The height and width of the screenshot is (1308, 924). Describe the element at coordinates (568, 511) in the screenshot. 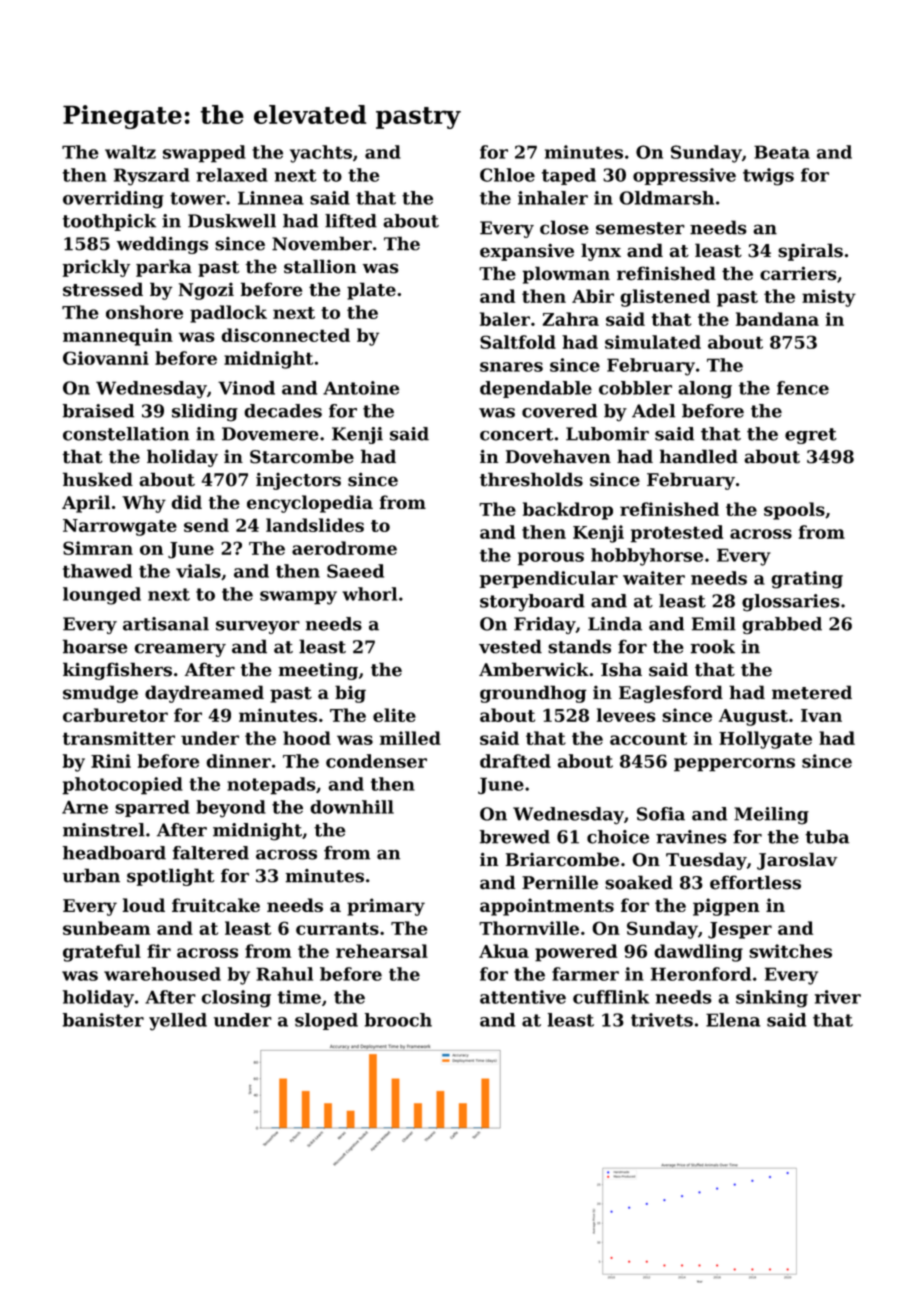

I see `backdrop` at that location.
